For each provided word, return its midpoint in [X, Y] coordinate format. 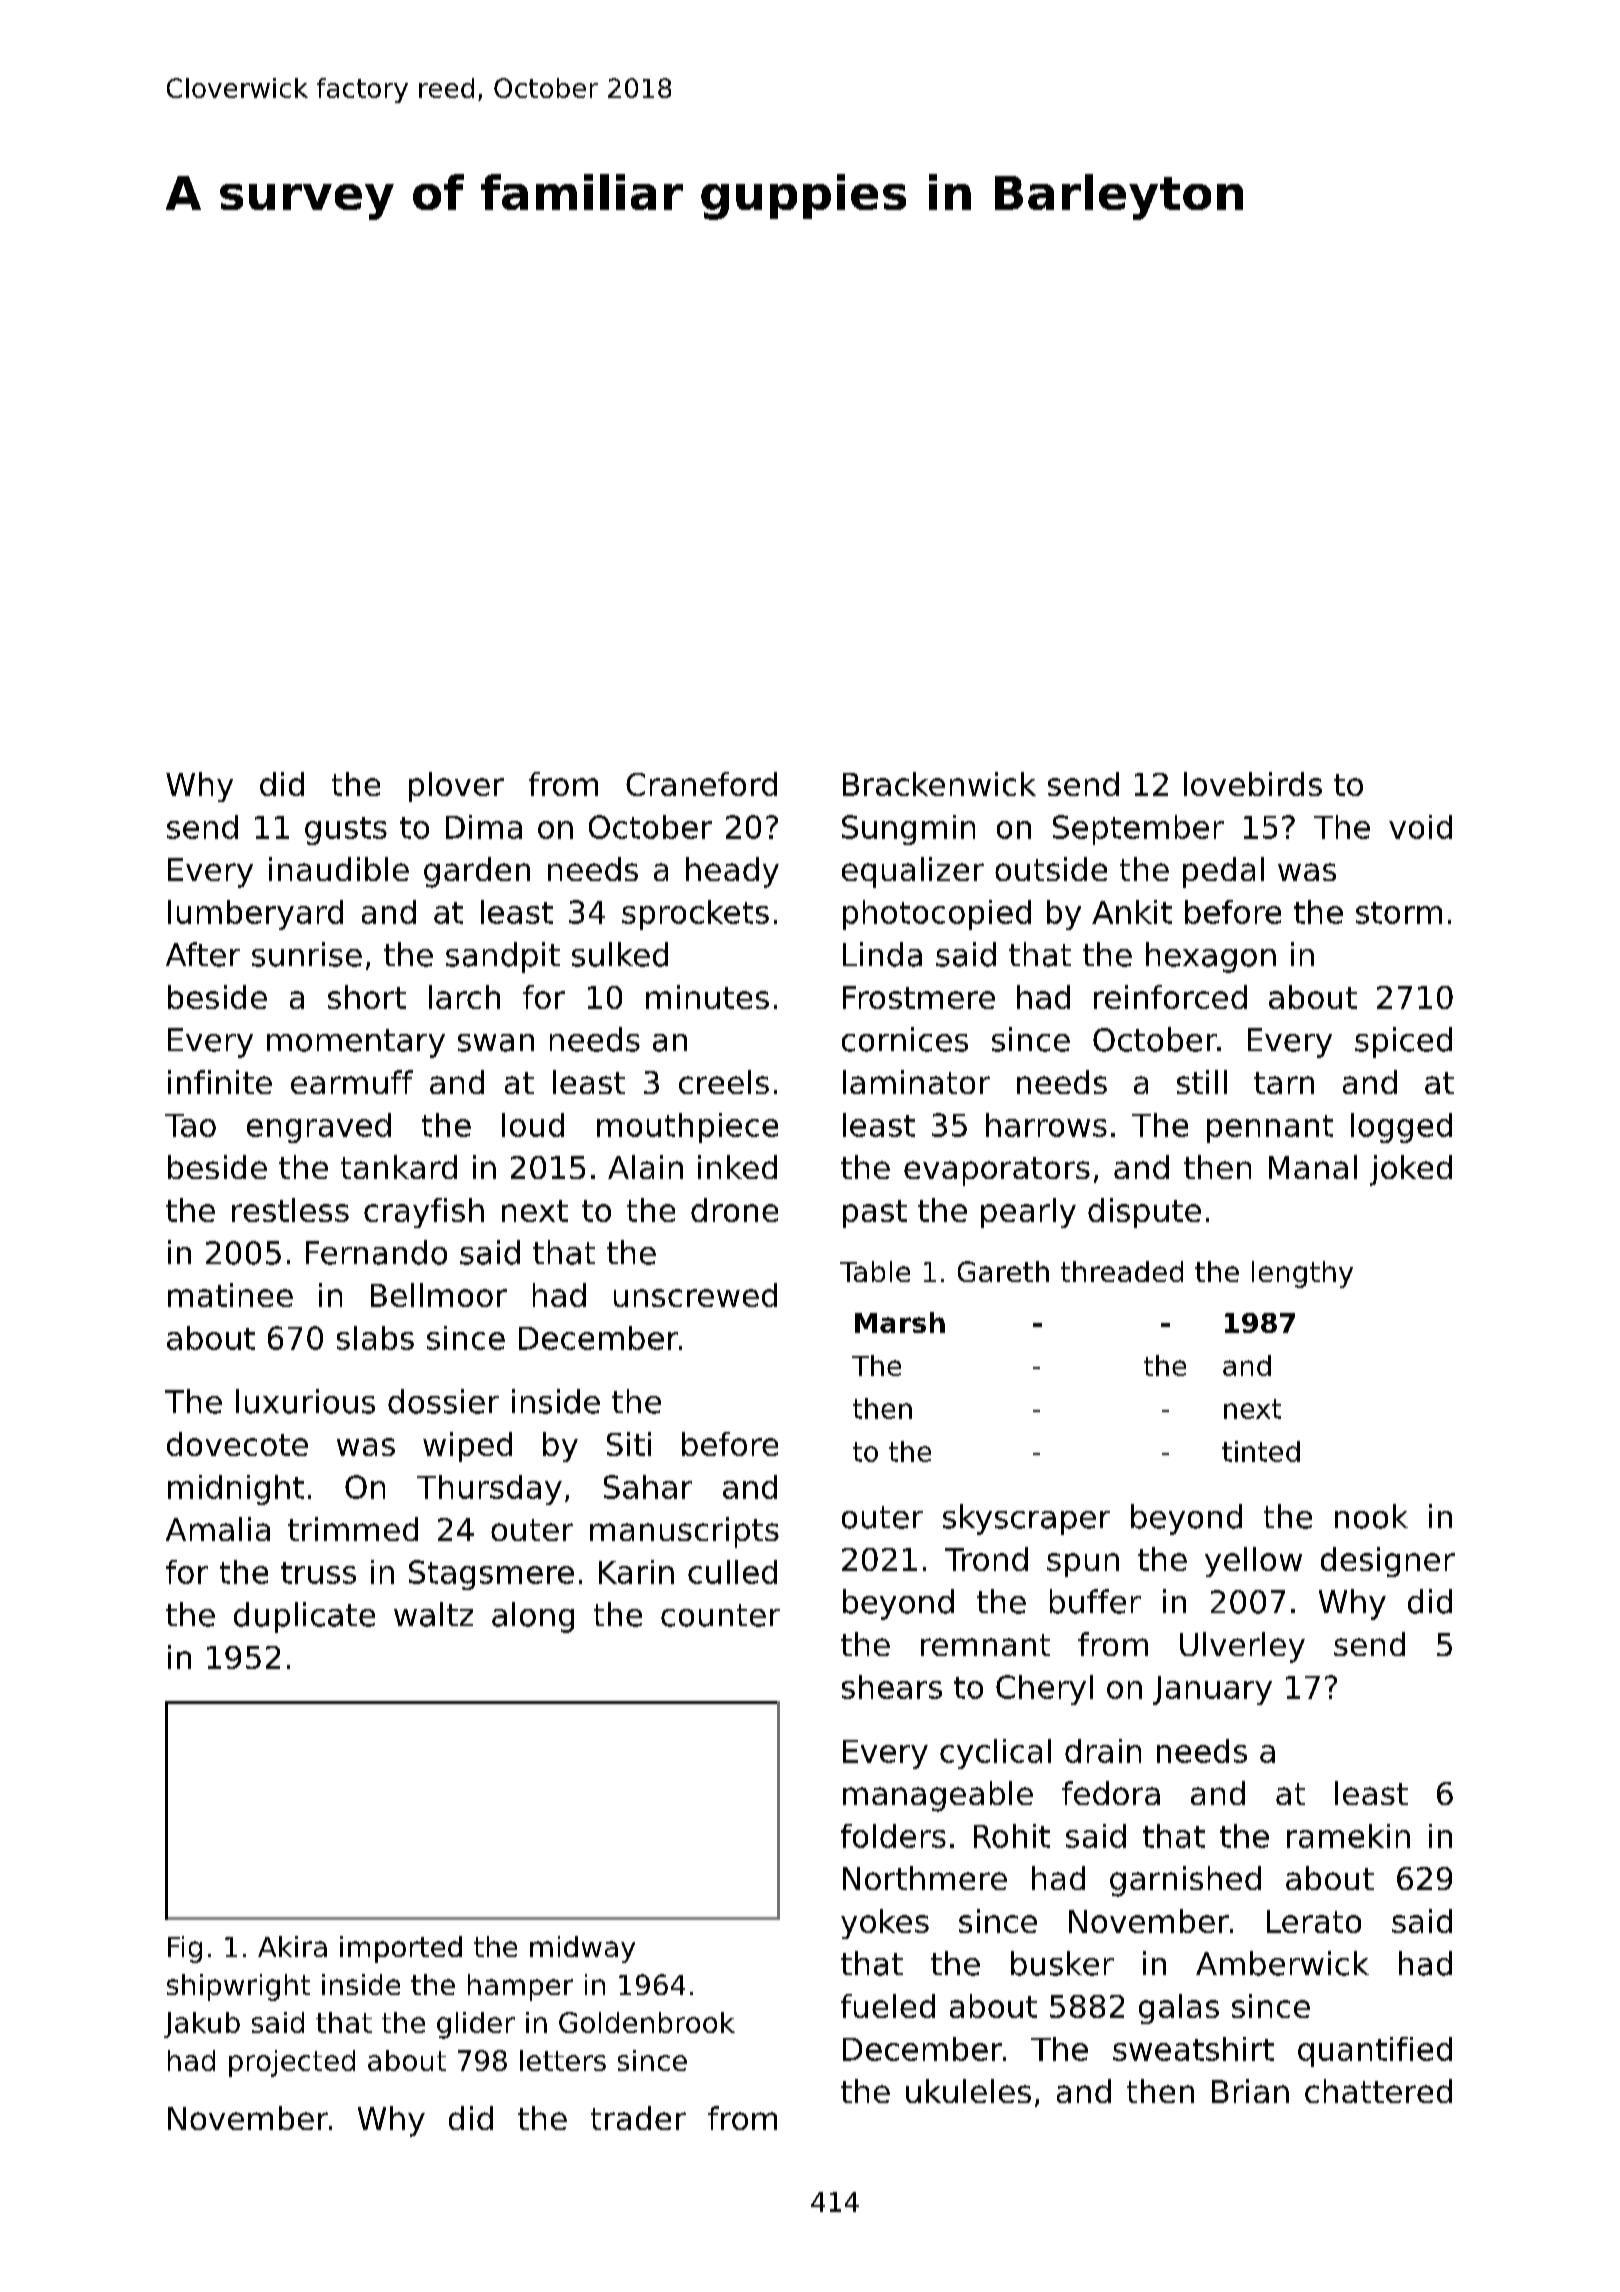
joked [1411, 1170]
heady [732, 872]
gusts [346, 831]
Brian [1250, 2091]
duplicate [304, 1617]
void [1420, 827]
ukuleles [968, 2091]
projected [292, 2063]
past [875, 1214]
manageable [938, 1796]
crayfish [424, 1213]
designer [1388, 1562]
